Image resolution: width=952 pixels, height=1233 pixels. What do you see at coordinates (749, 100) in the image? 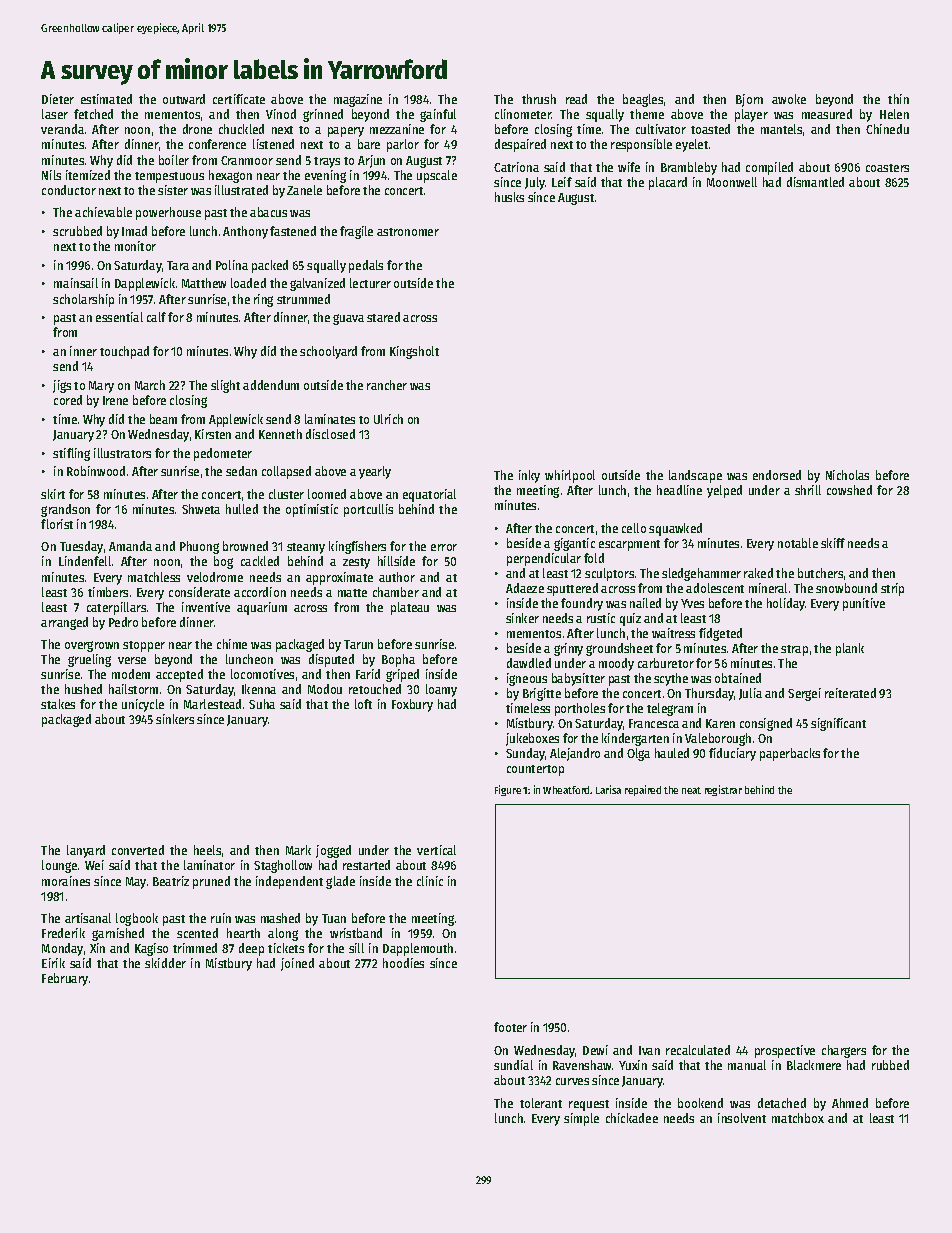
I see `Bjorn` at bounding box center [749, 100].
